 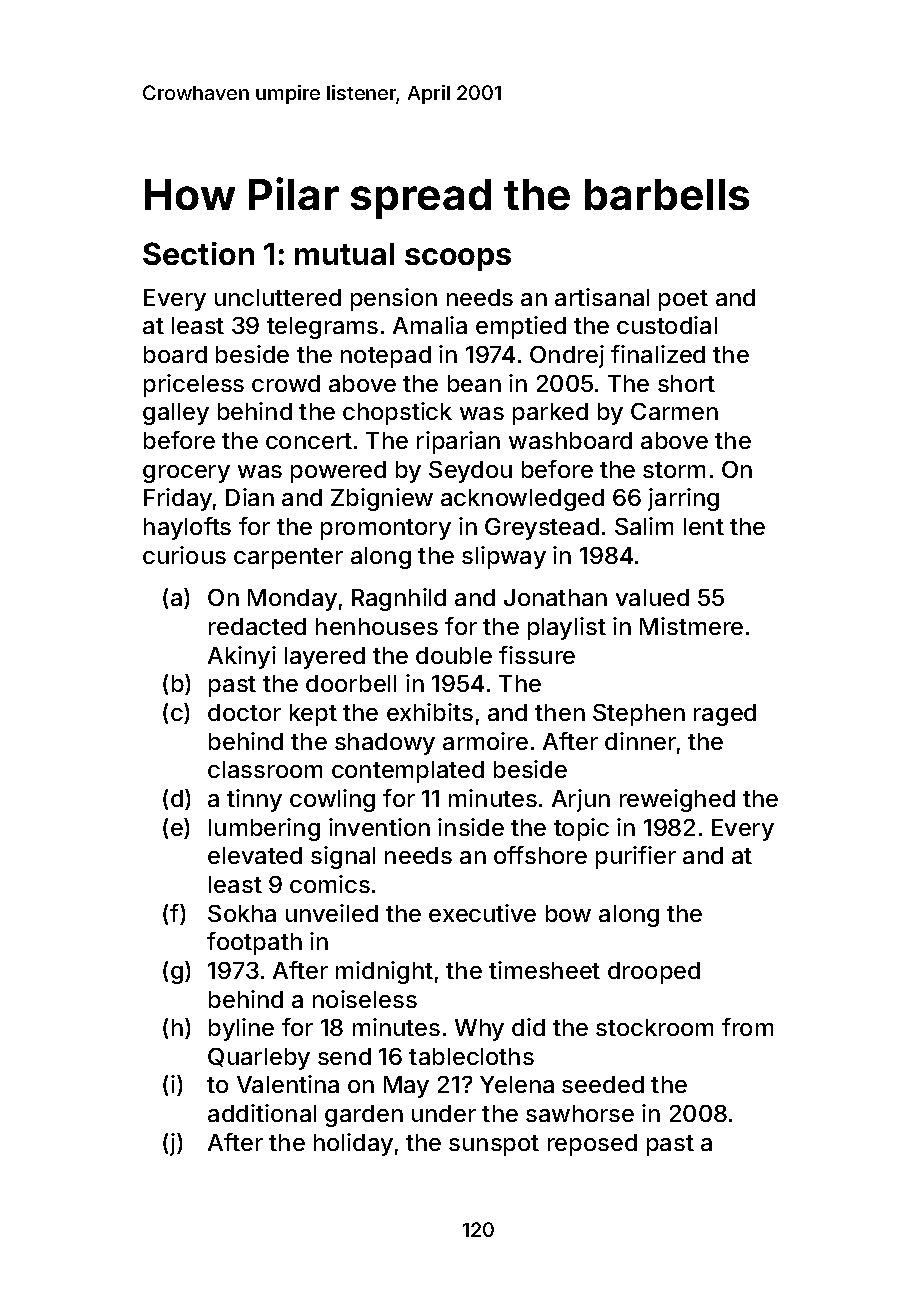 I want to click on Yelena, so click(x=517, y=1084).
